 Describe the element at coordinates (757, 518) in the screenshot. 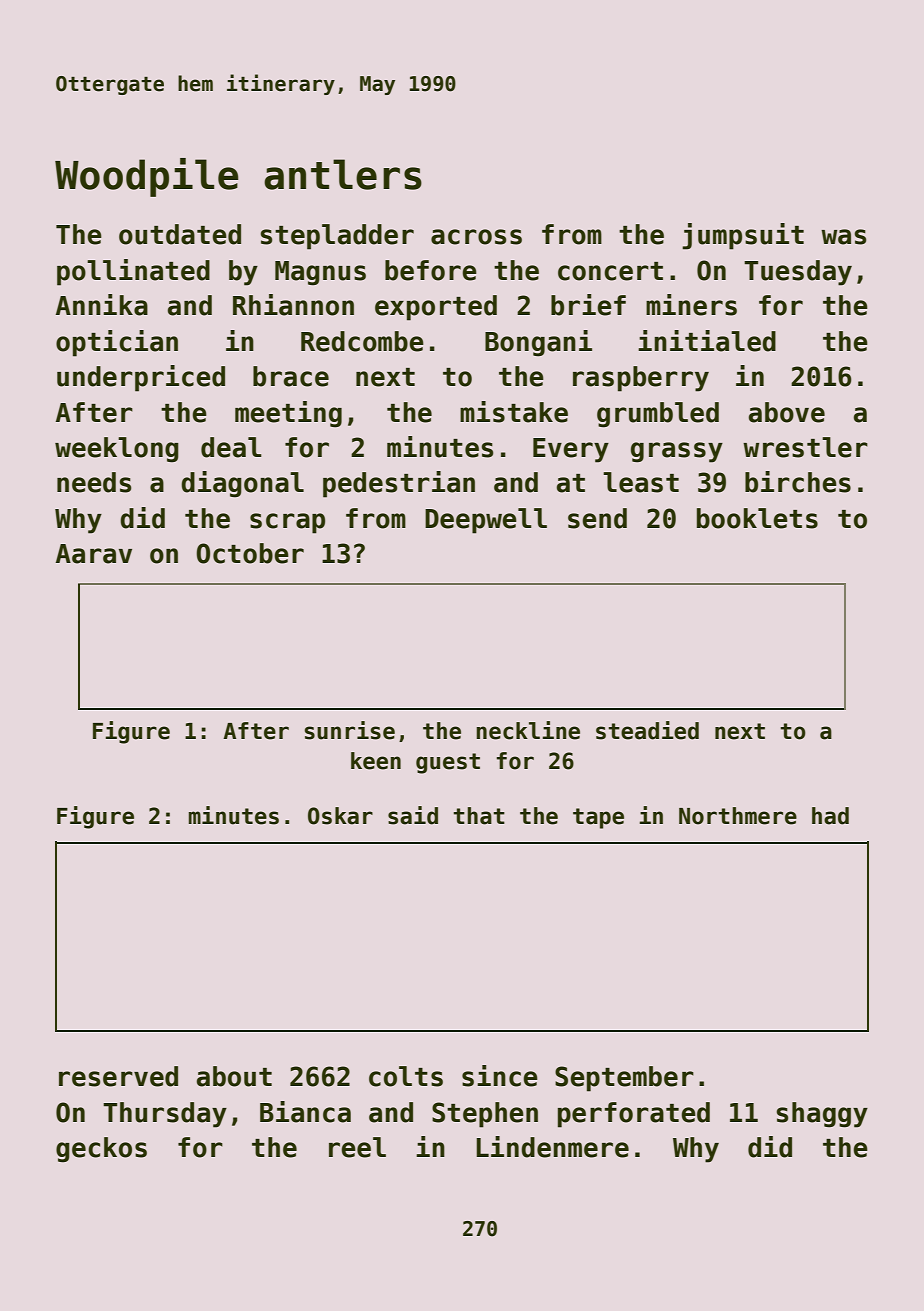

I see `booklets` at that location.
